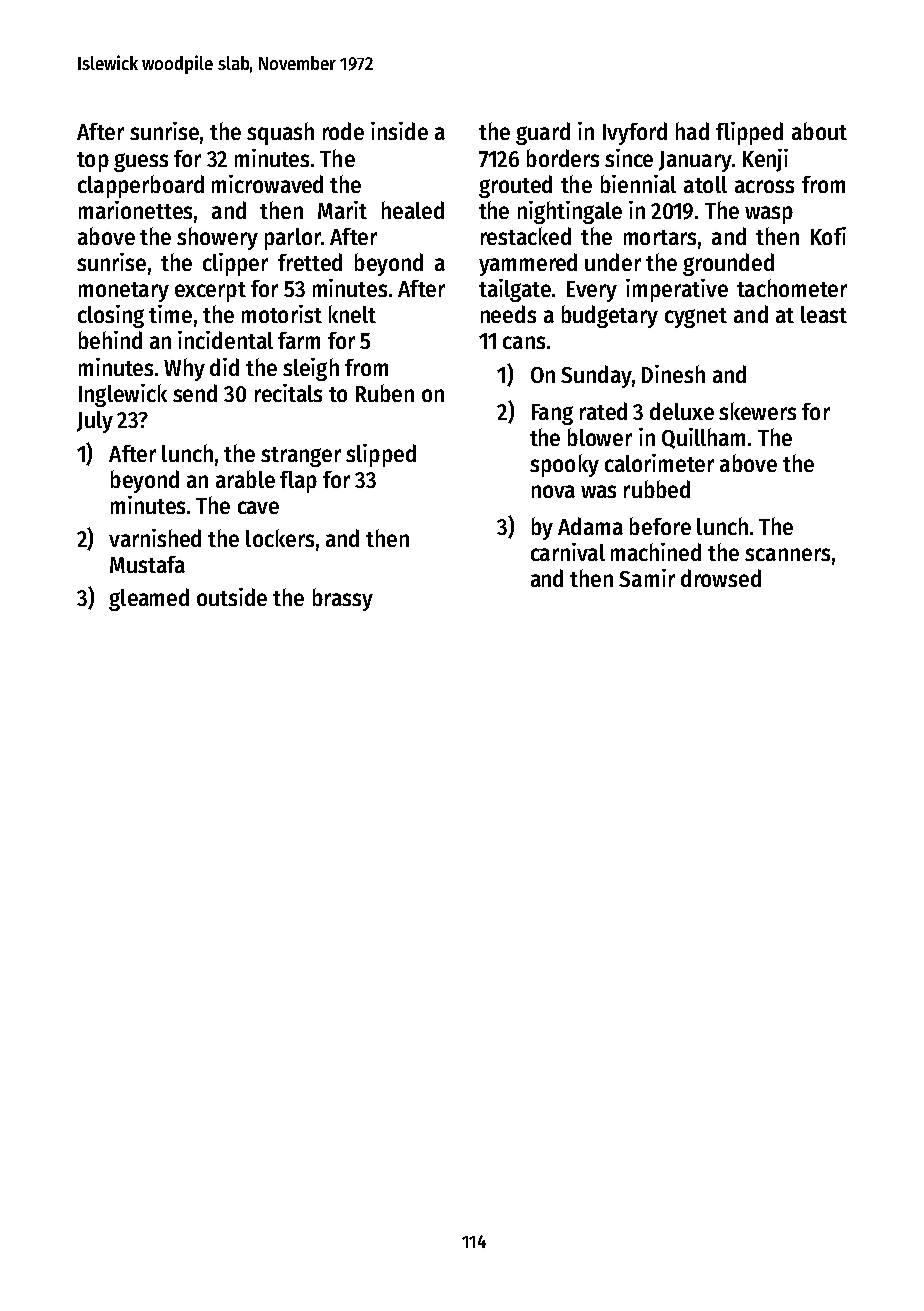 The image size is (924, 1311). I want to click on had, so click(692, 131).
